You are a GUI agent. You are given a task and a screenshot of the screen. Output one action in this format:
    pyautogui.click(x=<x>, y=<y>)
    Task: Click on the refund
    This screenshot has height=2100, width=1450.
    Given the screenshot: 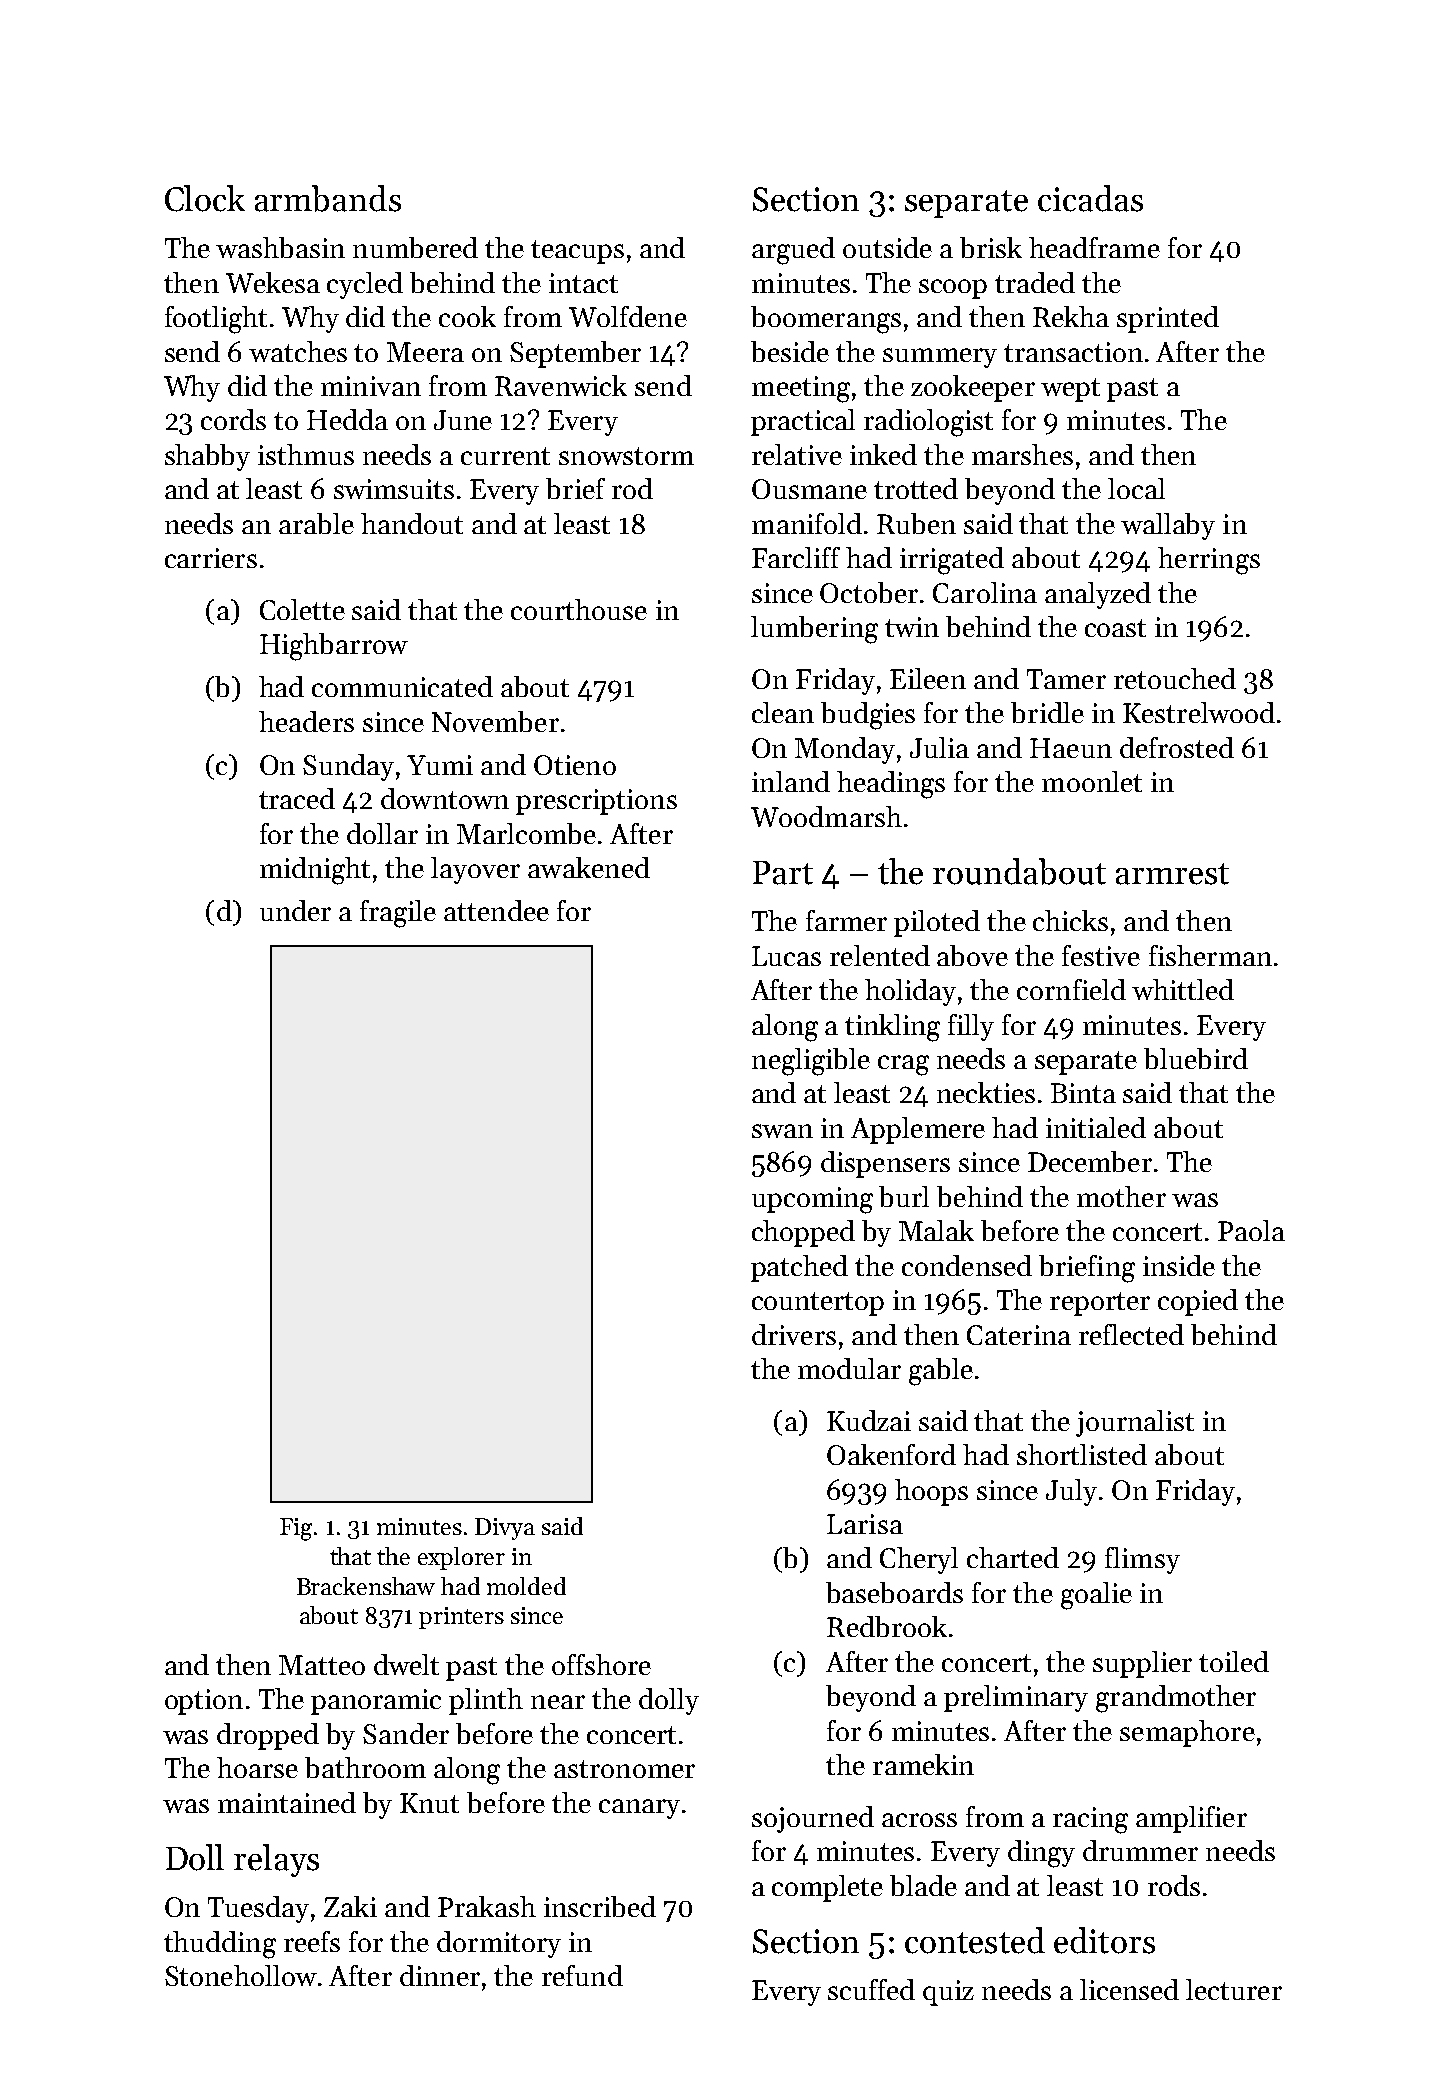 What is the action you would take?
    pyautogui.click(x=582, y=1975)
